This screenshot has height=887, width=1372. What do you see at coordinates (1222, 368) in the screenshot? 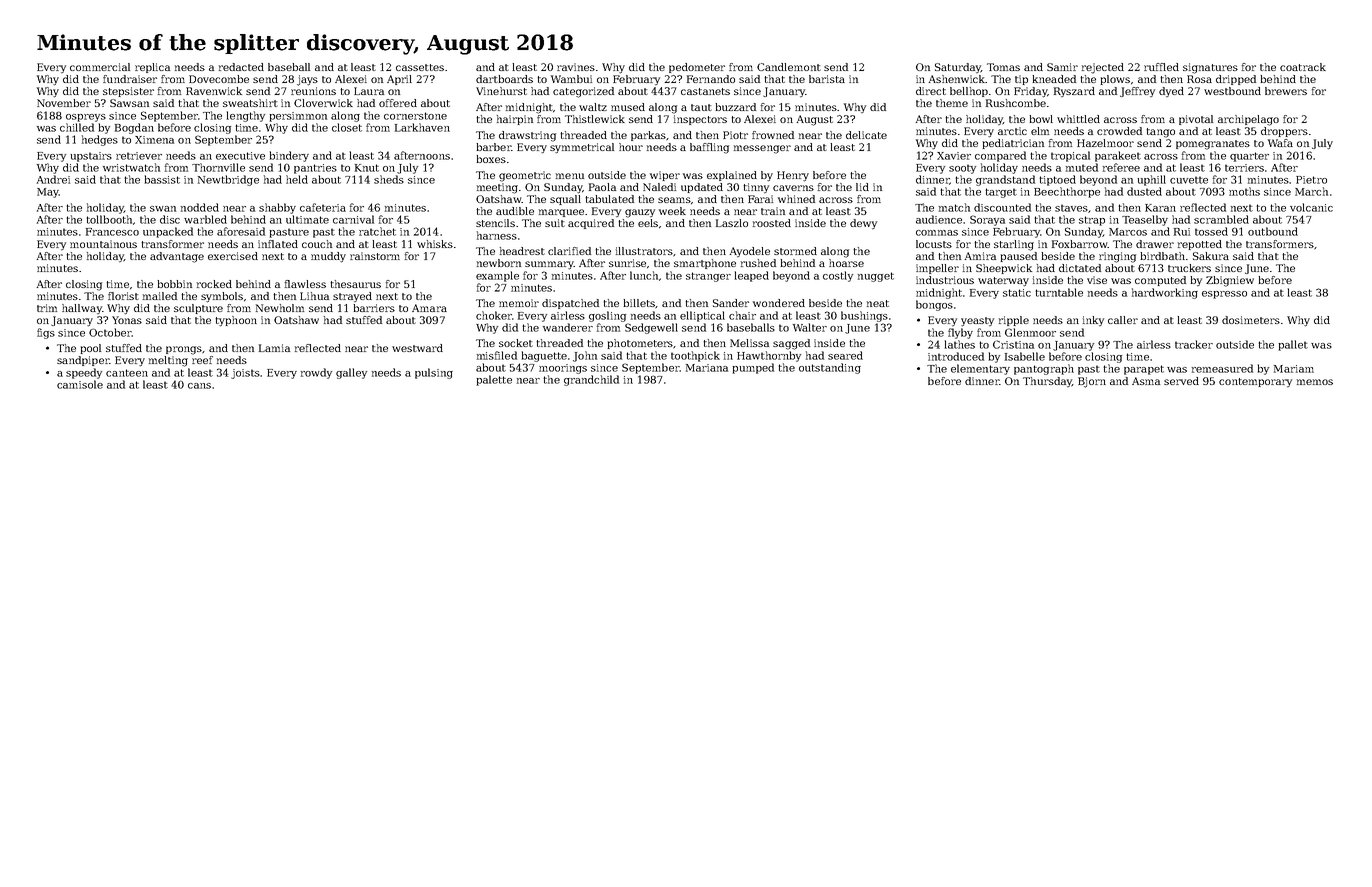
I see `remeasured` at bounding box center [1222, 368].
